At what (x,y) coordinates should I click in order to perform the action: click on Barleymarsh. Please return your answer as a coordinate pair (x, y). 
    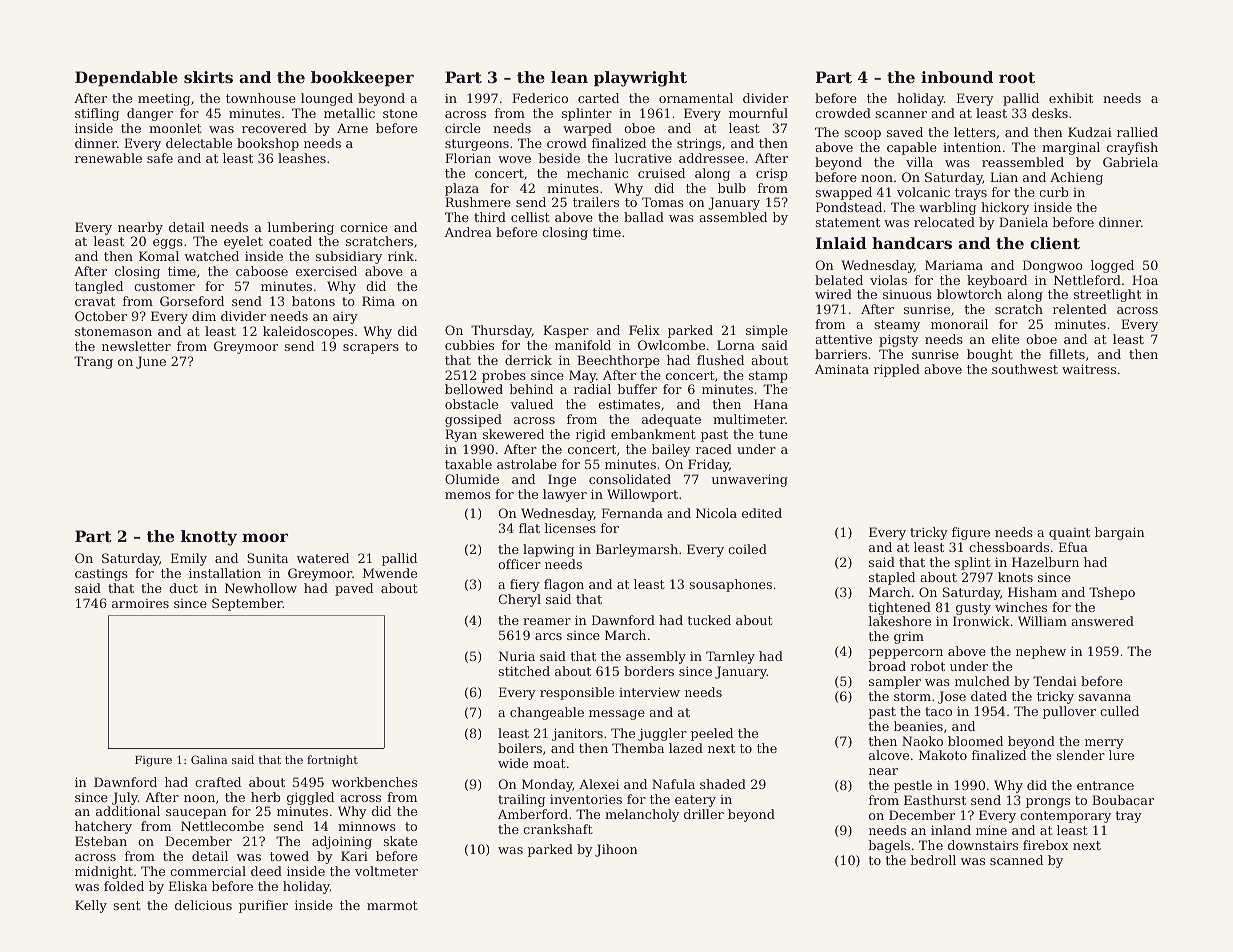
    Looking at the image, I should click on (637, 550).
